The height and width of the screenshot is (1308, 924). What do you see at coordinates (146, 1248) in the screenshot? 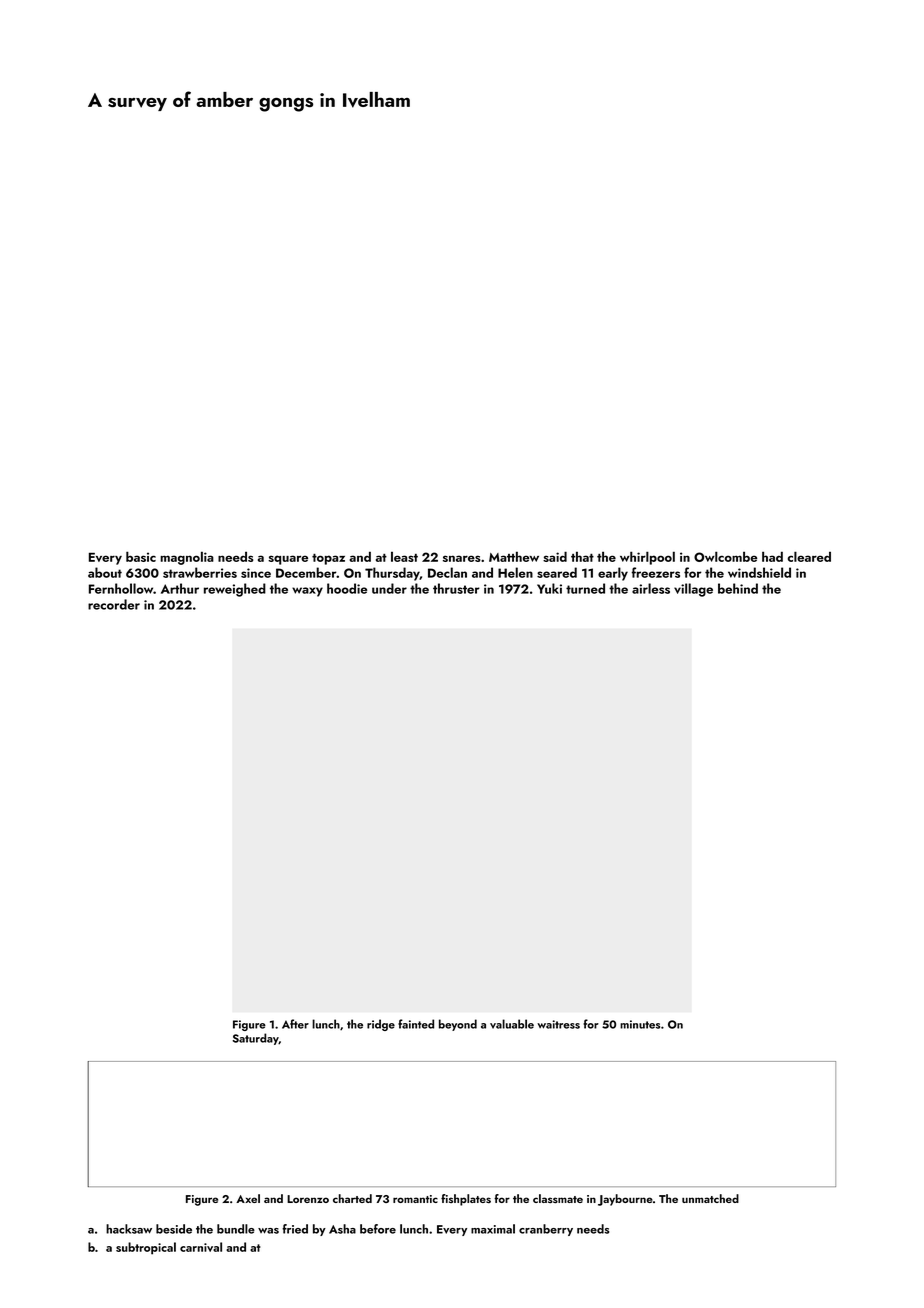
I see `subtropical` at bounding box center [146, 1248].
